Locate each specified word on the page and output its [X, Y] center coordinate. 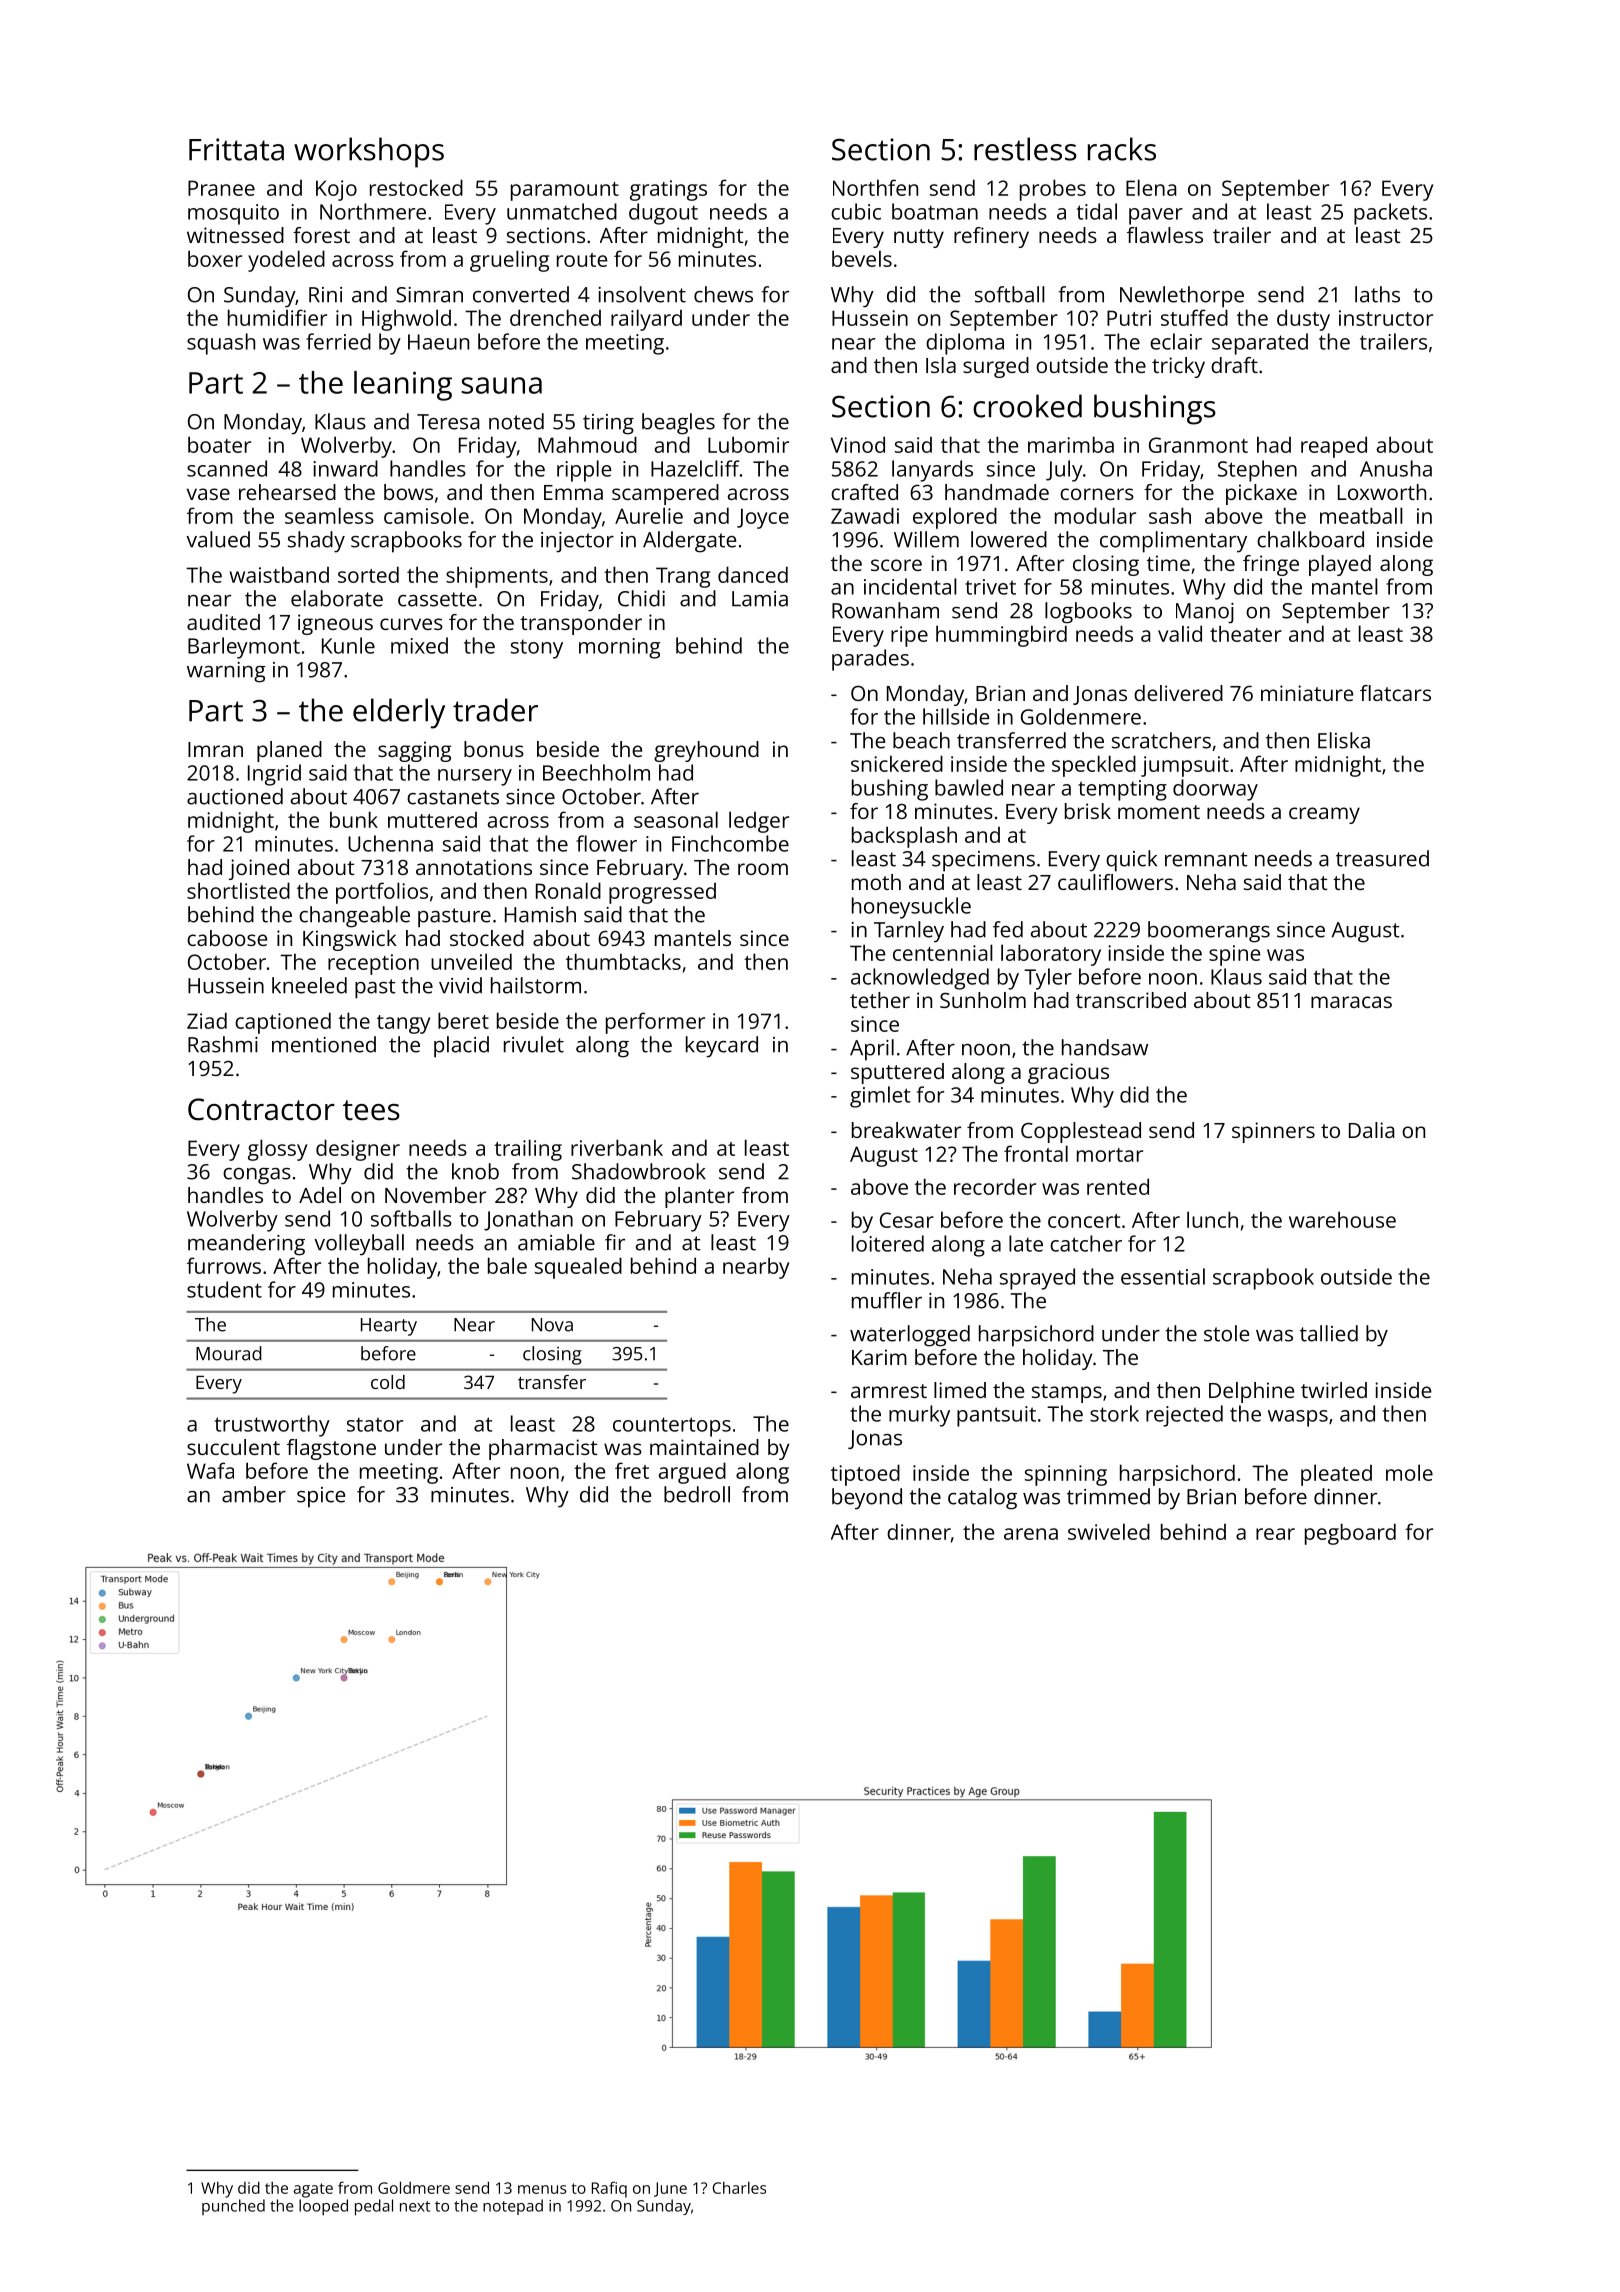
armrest [889, 1391]
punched [233, 2207]
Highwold [406, 320]
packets [1390, 214]
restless [1025, 149]
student [224, 1289]
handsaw [1105, 1047]
